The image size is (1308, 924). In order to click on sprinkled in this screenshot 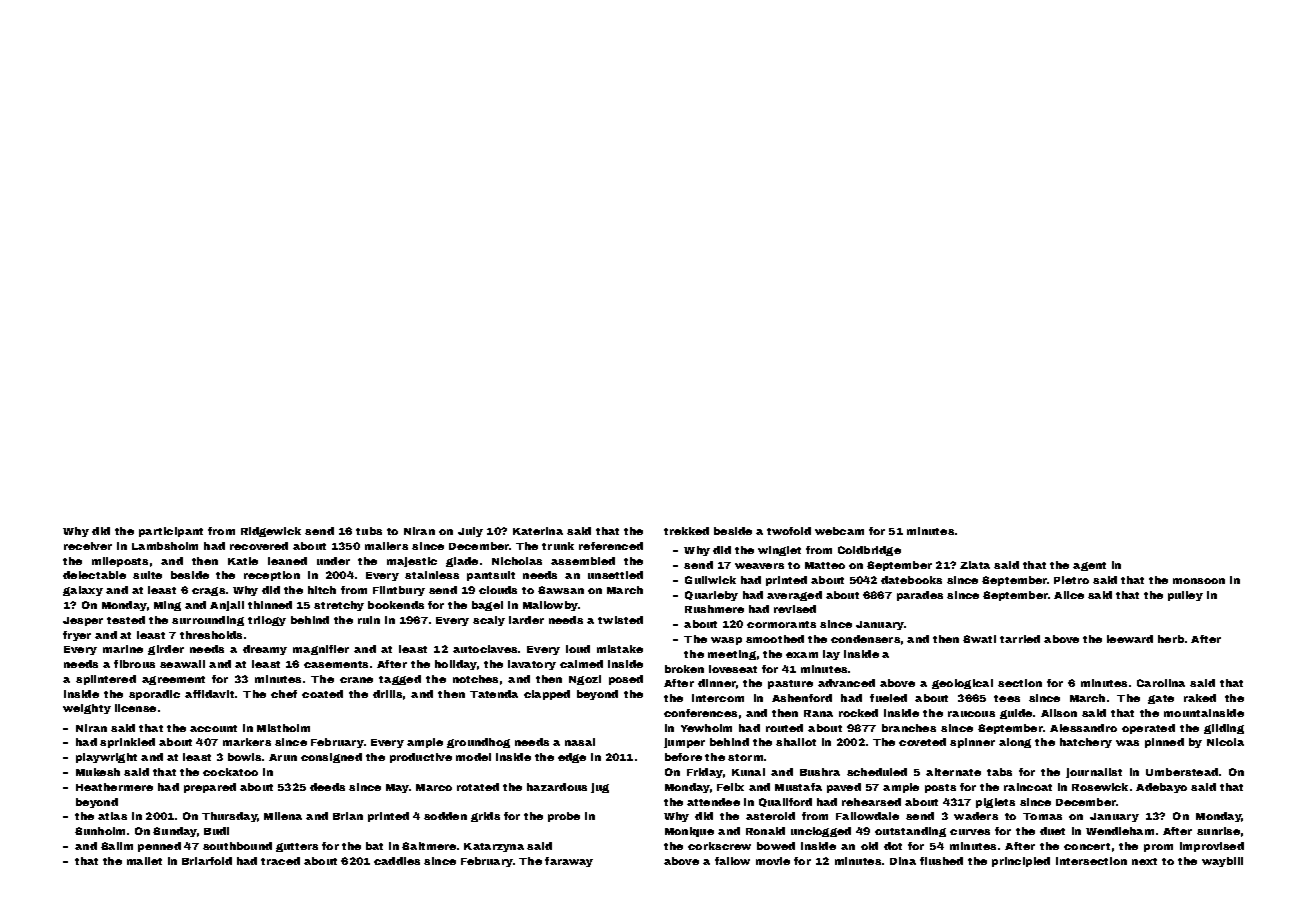, I will do `click(127, 743)`.
